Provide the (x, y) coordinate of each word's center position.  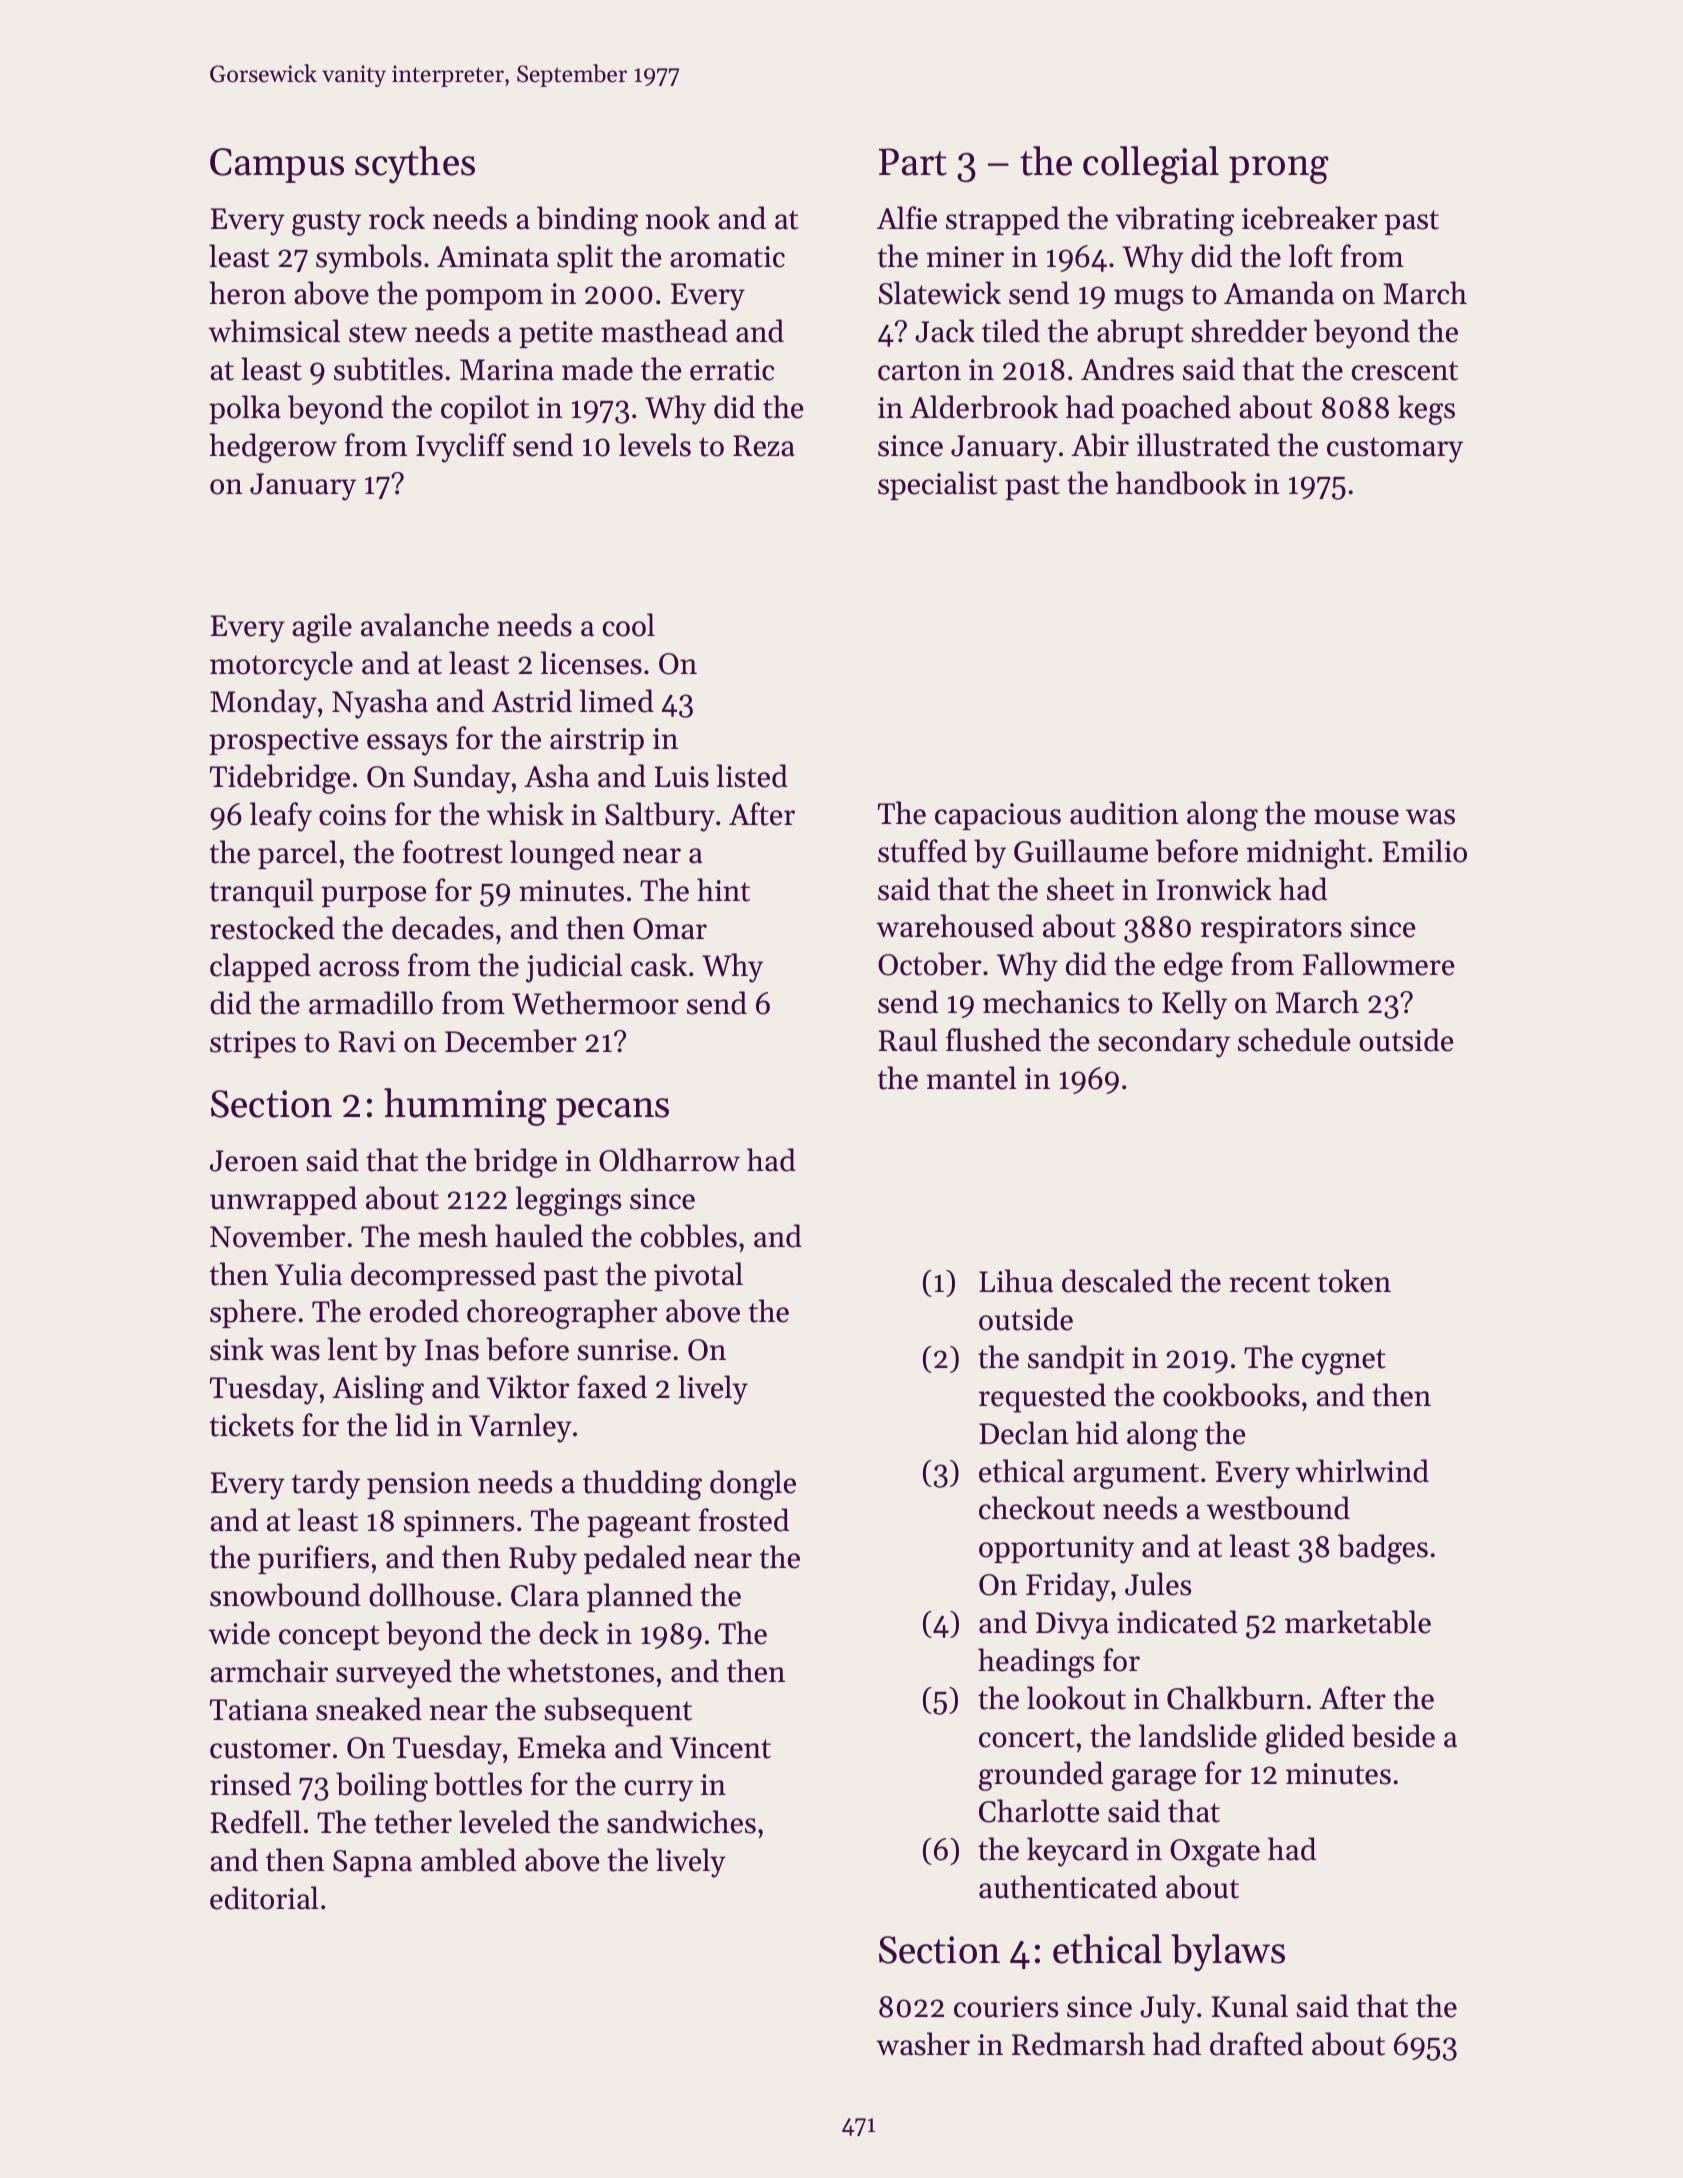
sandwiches (681, 1822)
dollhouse (432, 1595)
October (929, 964)
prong (1279, 170)
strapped (1003, 220)
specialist (938, 485)
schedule (1294, 1040)
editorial (264, 1898)
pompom (484, 299)
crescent (1405, 371)
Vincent (720, 1748)
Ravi (367, 1042)
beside (1393, 1736)
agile (322, 628)
